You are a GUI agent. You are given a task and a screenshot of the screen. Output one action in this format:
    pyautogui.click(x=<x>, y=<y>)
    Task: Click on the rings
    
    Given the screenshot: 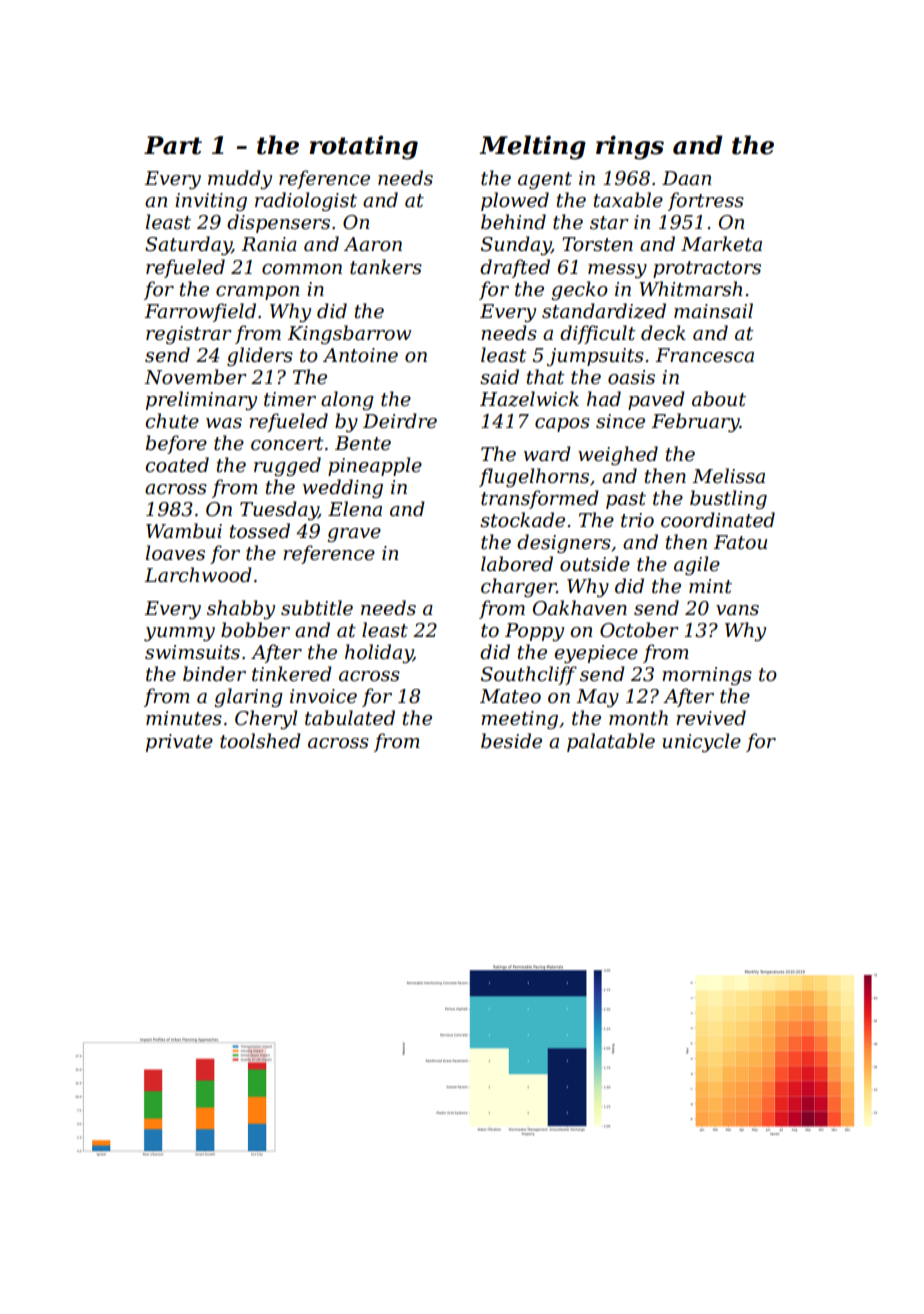 What is the action you would take?
    pyautogui.click(x=630, y=147)
